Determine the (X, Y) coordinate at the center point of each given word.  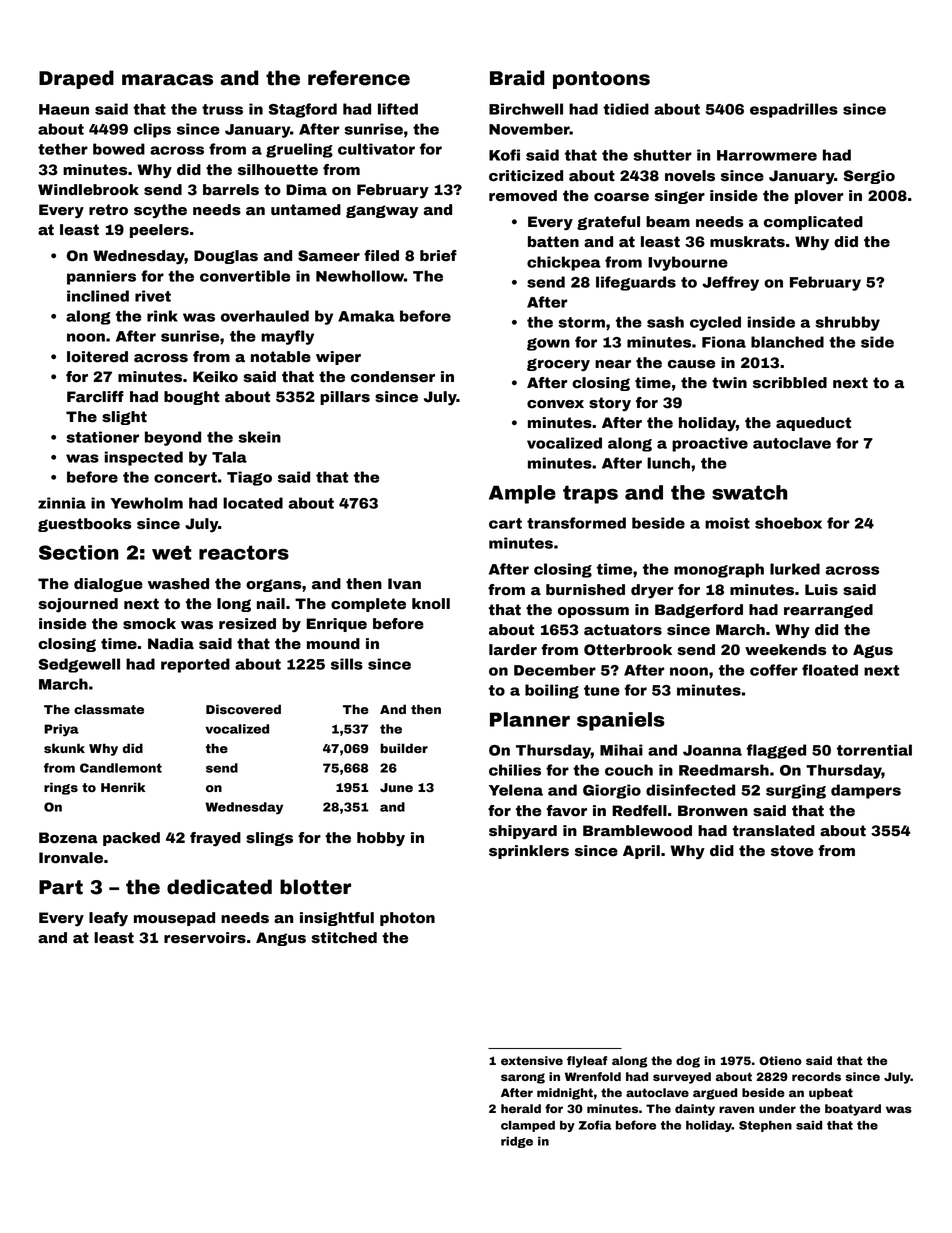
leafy (108, 919)
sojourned (78, 605)
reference (359, 78)
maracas (167, 80)
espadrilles (794, 110)
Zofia (595, 1125)
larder (513, 650)
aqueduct (813, 424)
